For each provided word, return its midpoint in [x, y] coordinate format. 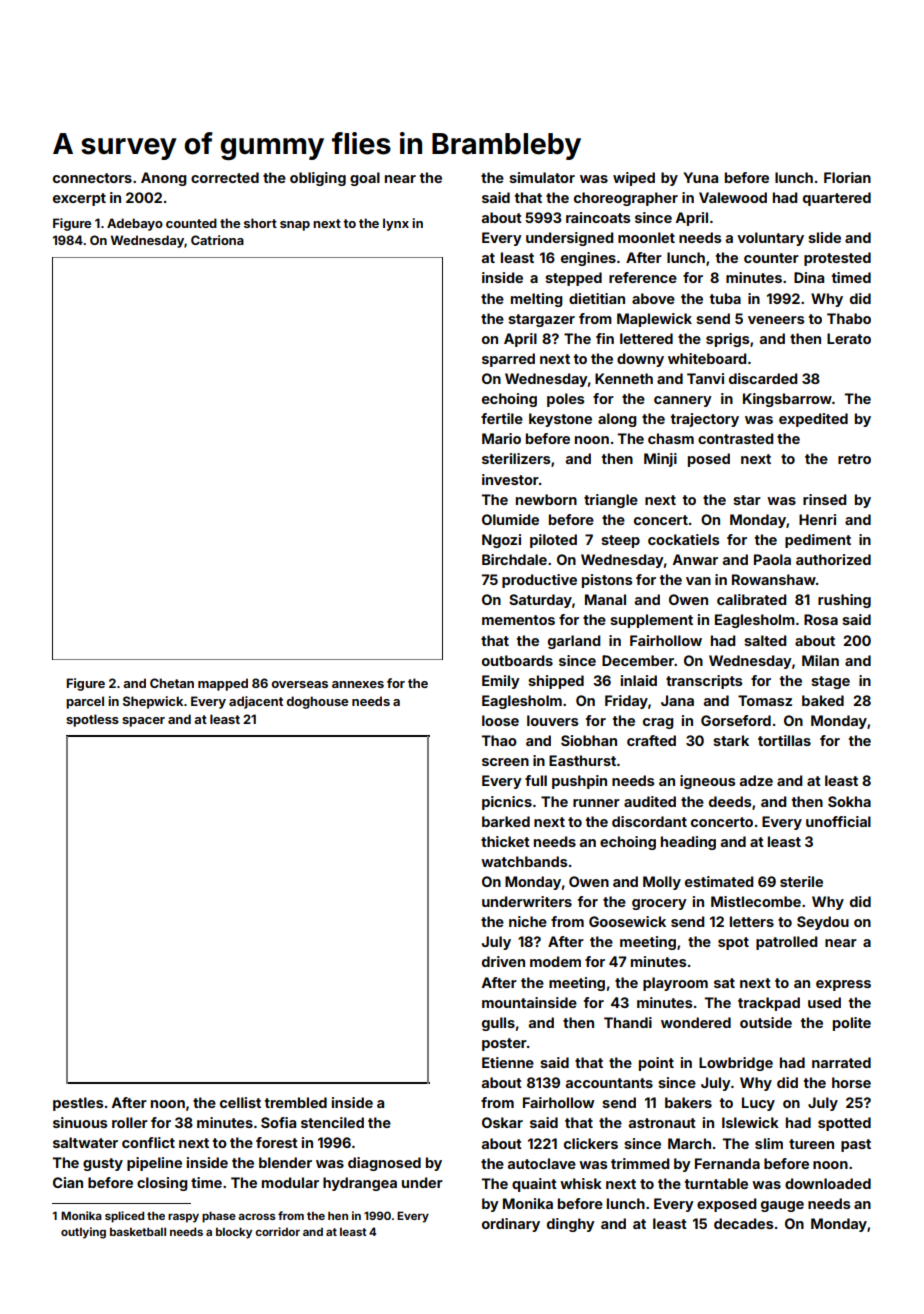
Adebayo [135, 224]
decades [743, 1223]
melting [537, 300]
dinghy [571, 1225]
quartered [837, 199]
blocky [234, 1233]
